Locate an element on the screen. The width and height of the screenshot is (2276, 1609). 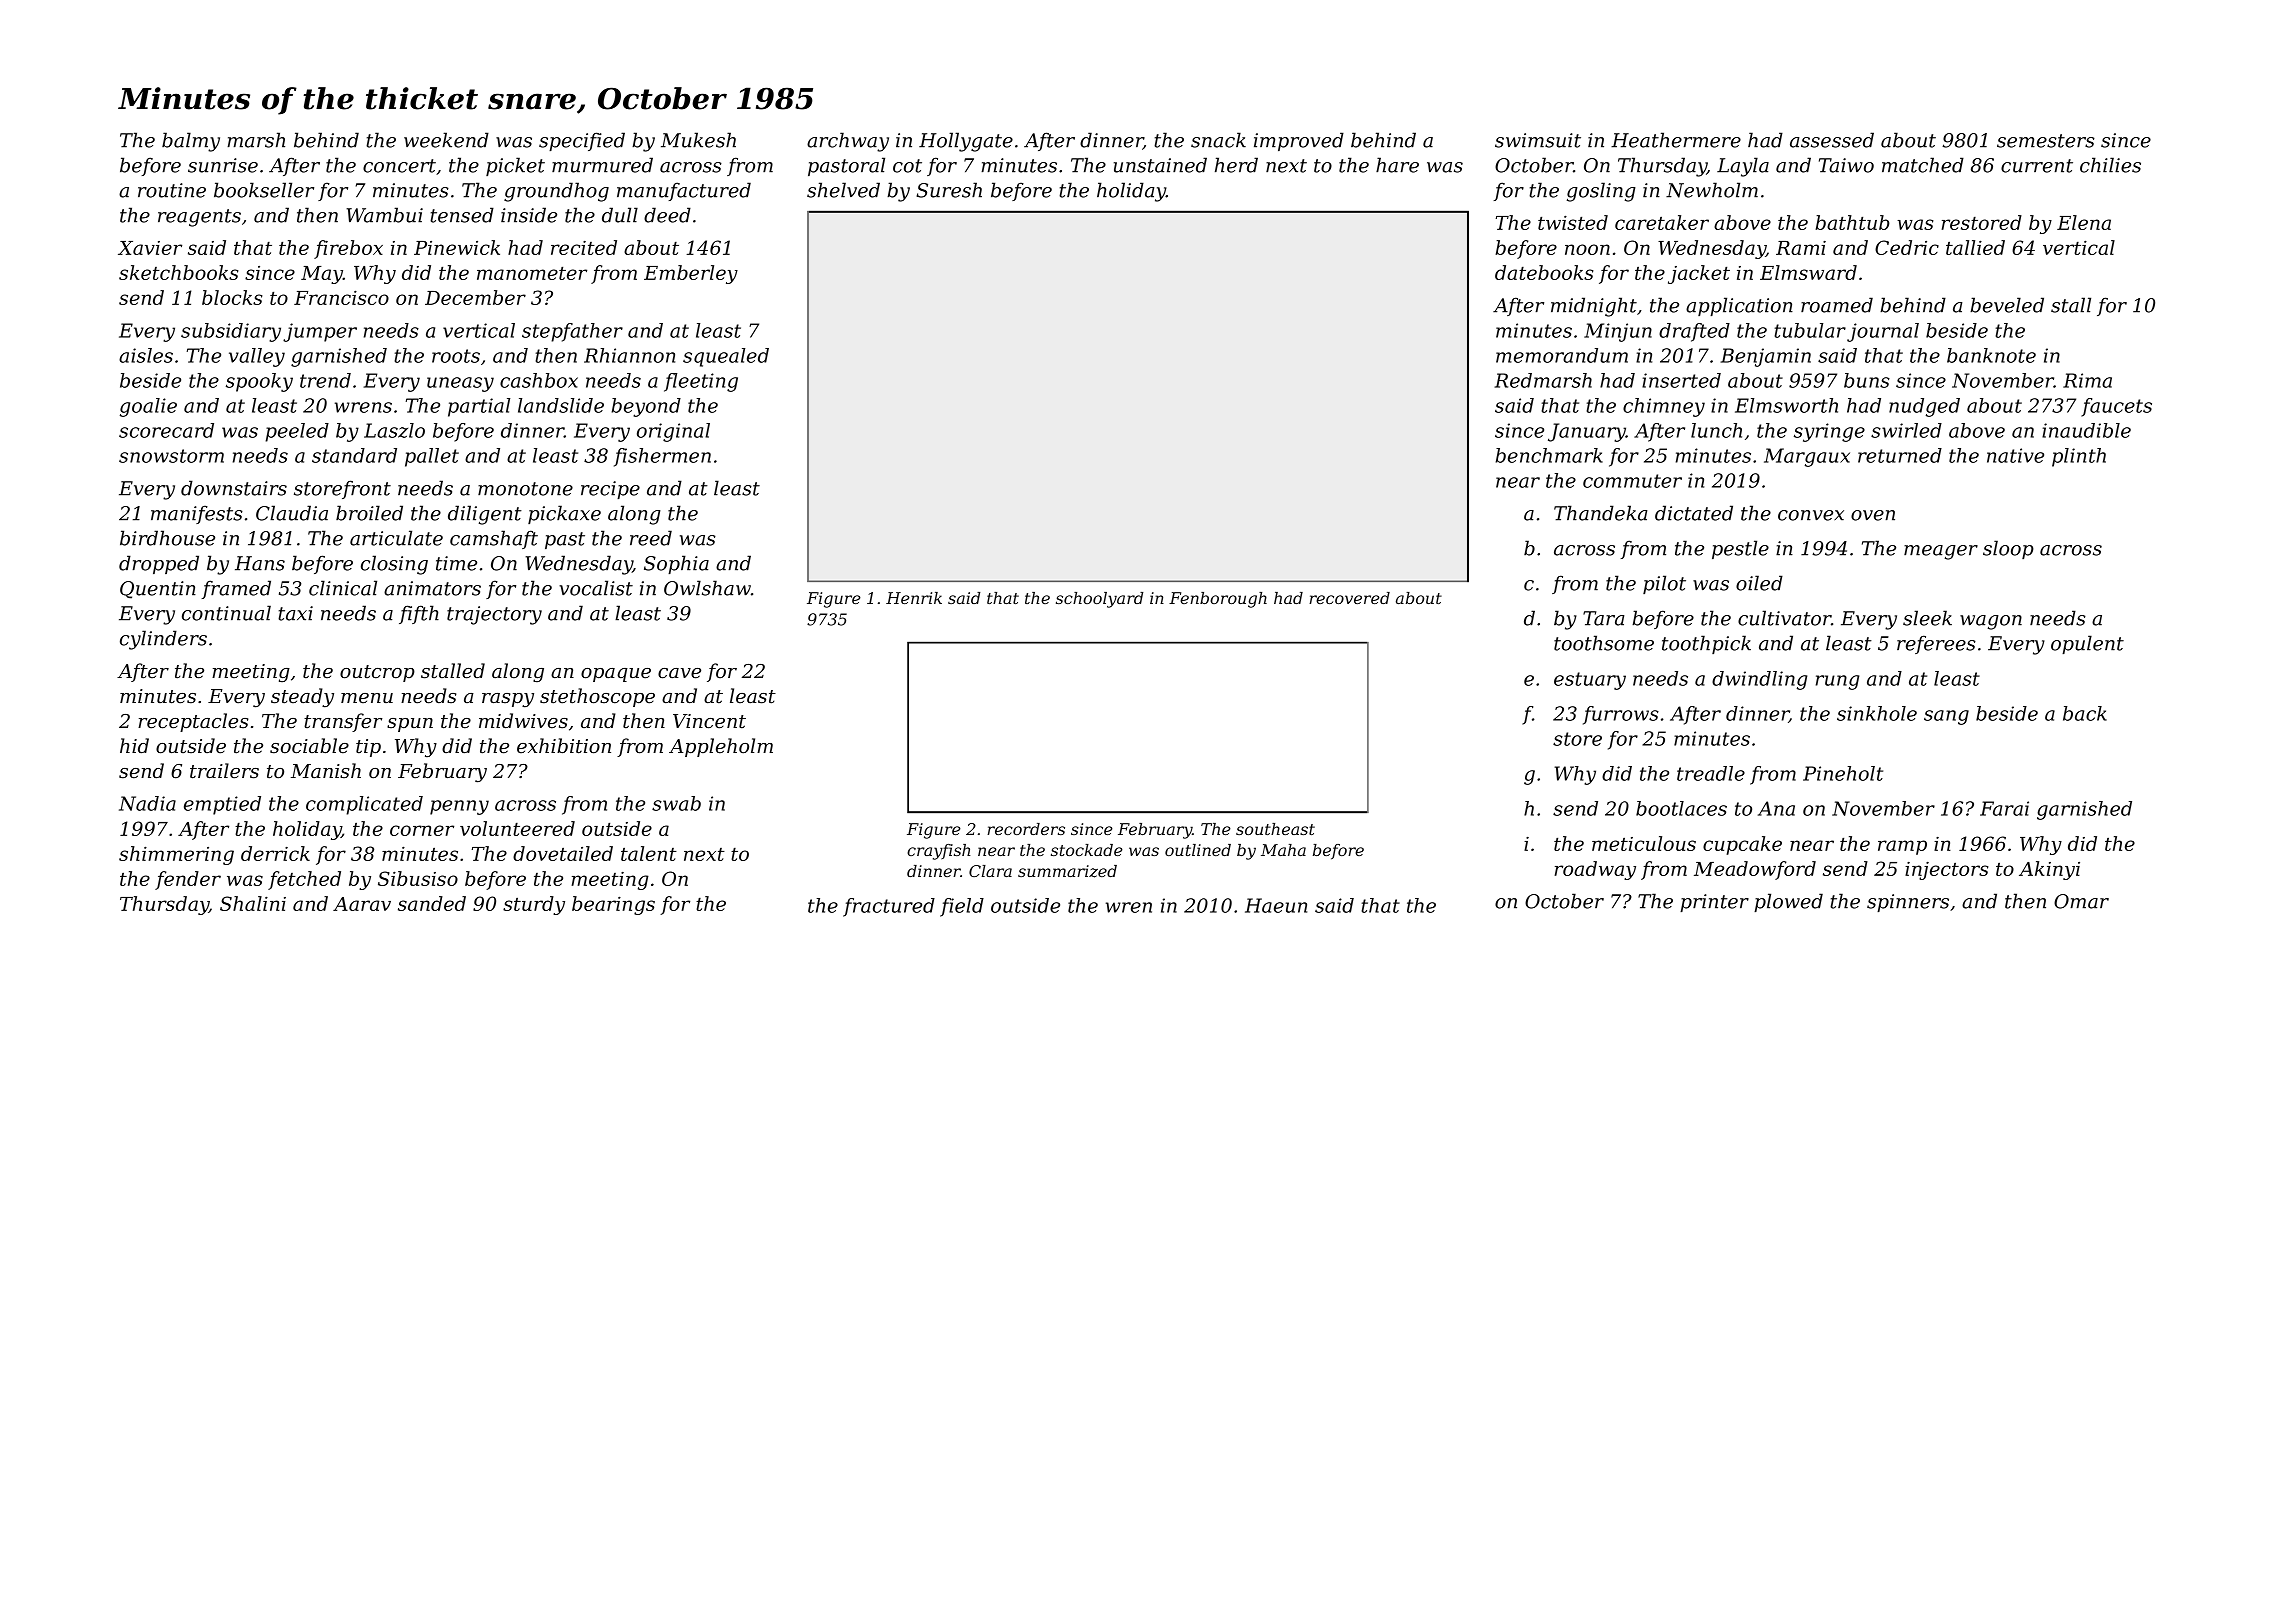
semesters is located at coordinates (2046, 141).
